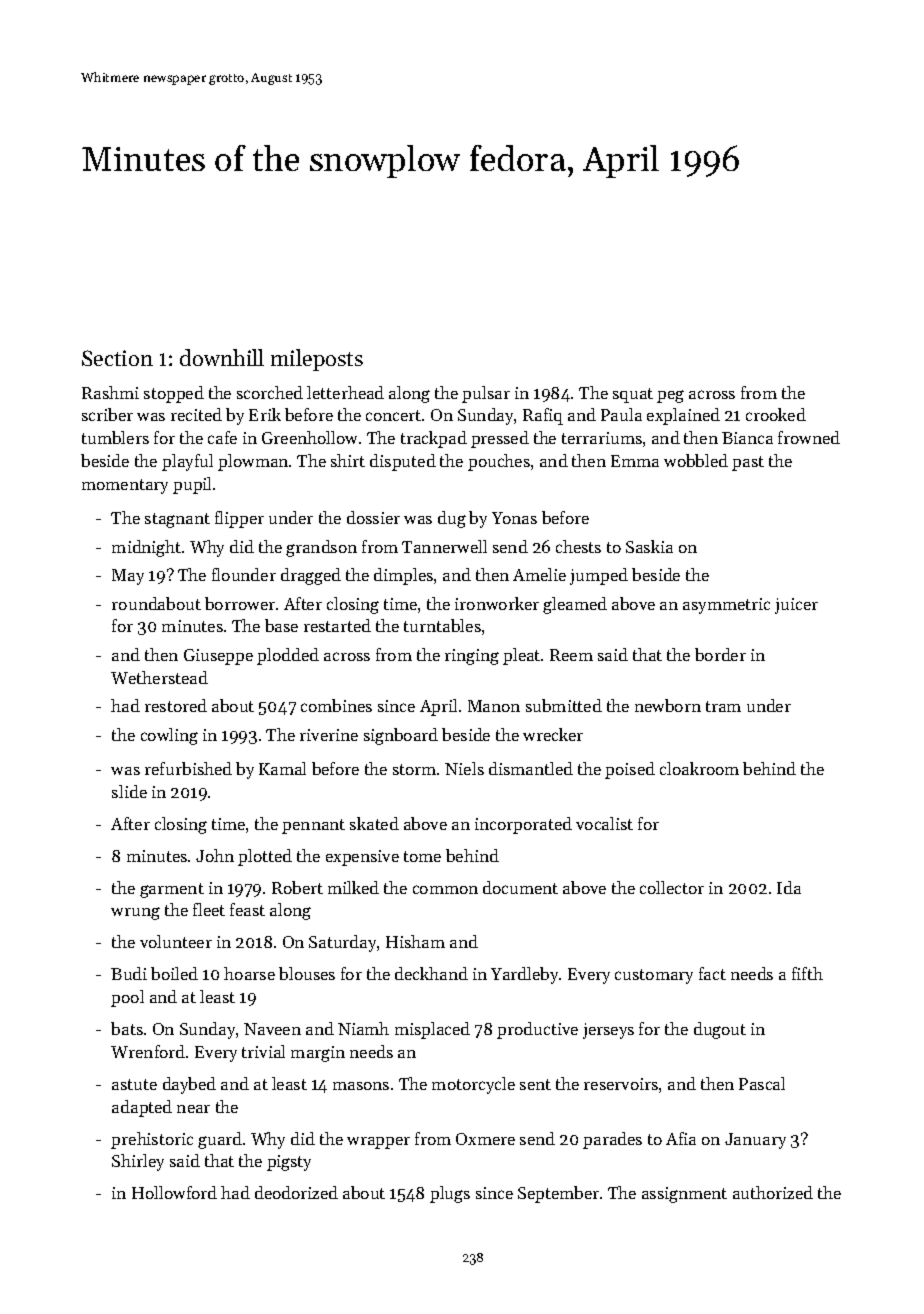 The width and height of the screenshot is (924, 1314). Describe the element at coordinates (776, 414) in the screenshot. I see `crooked` at that location.
